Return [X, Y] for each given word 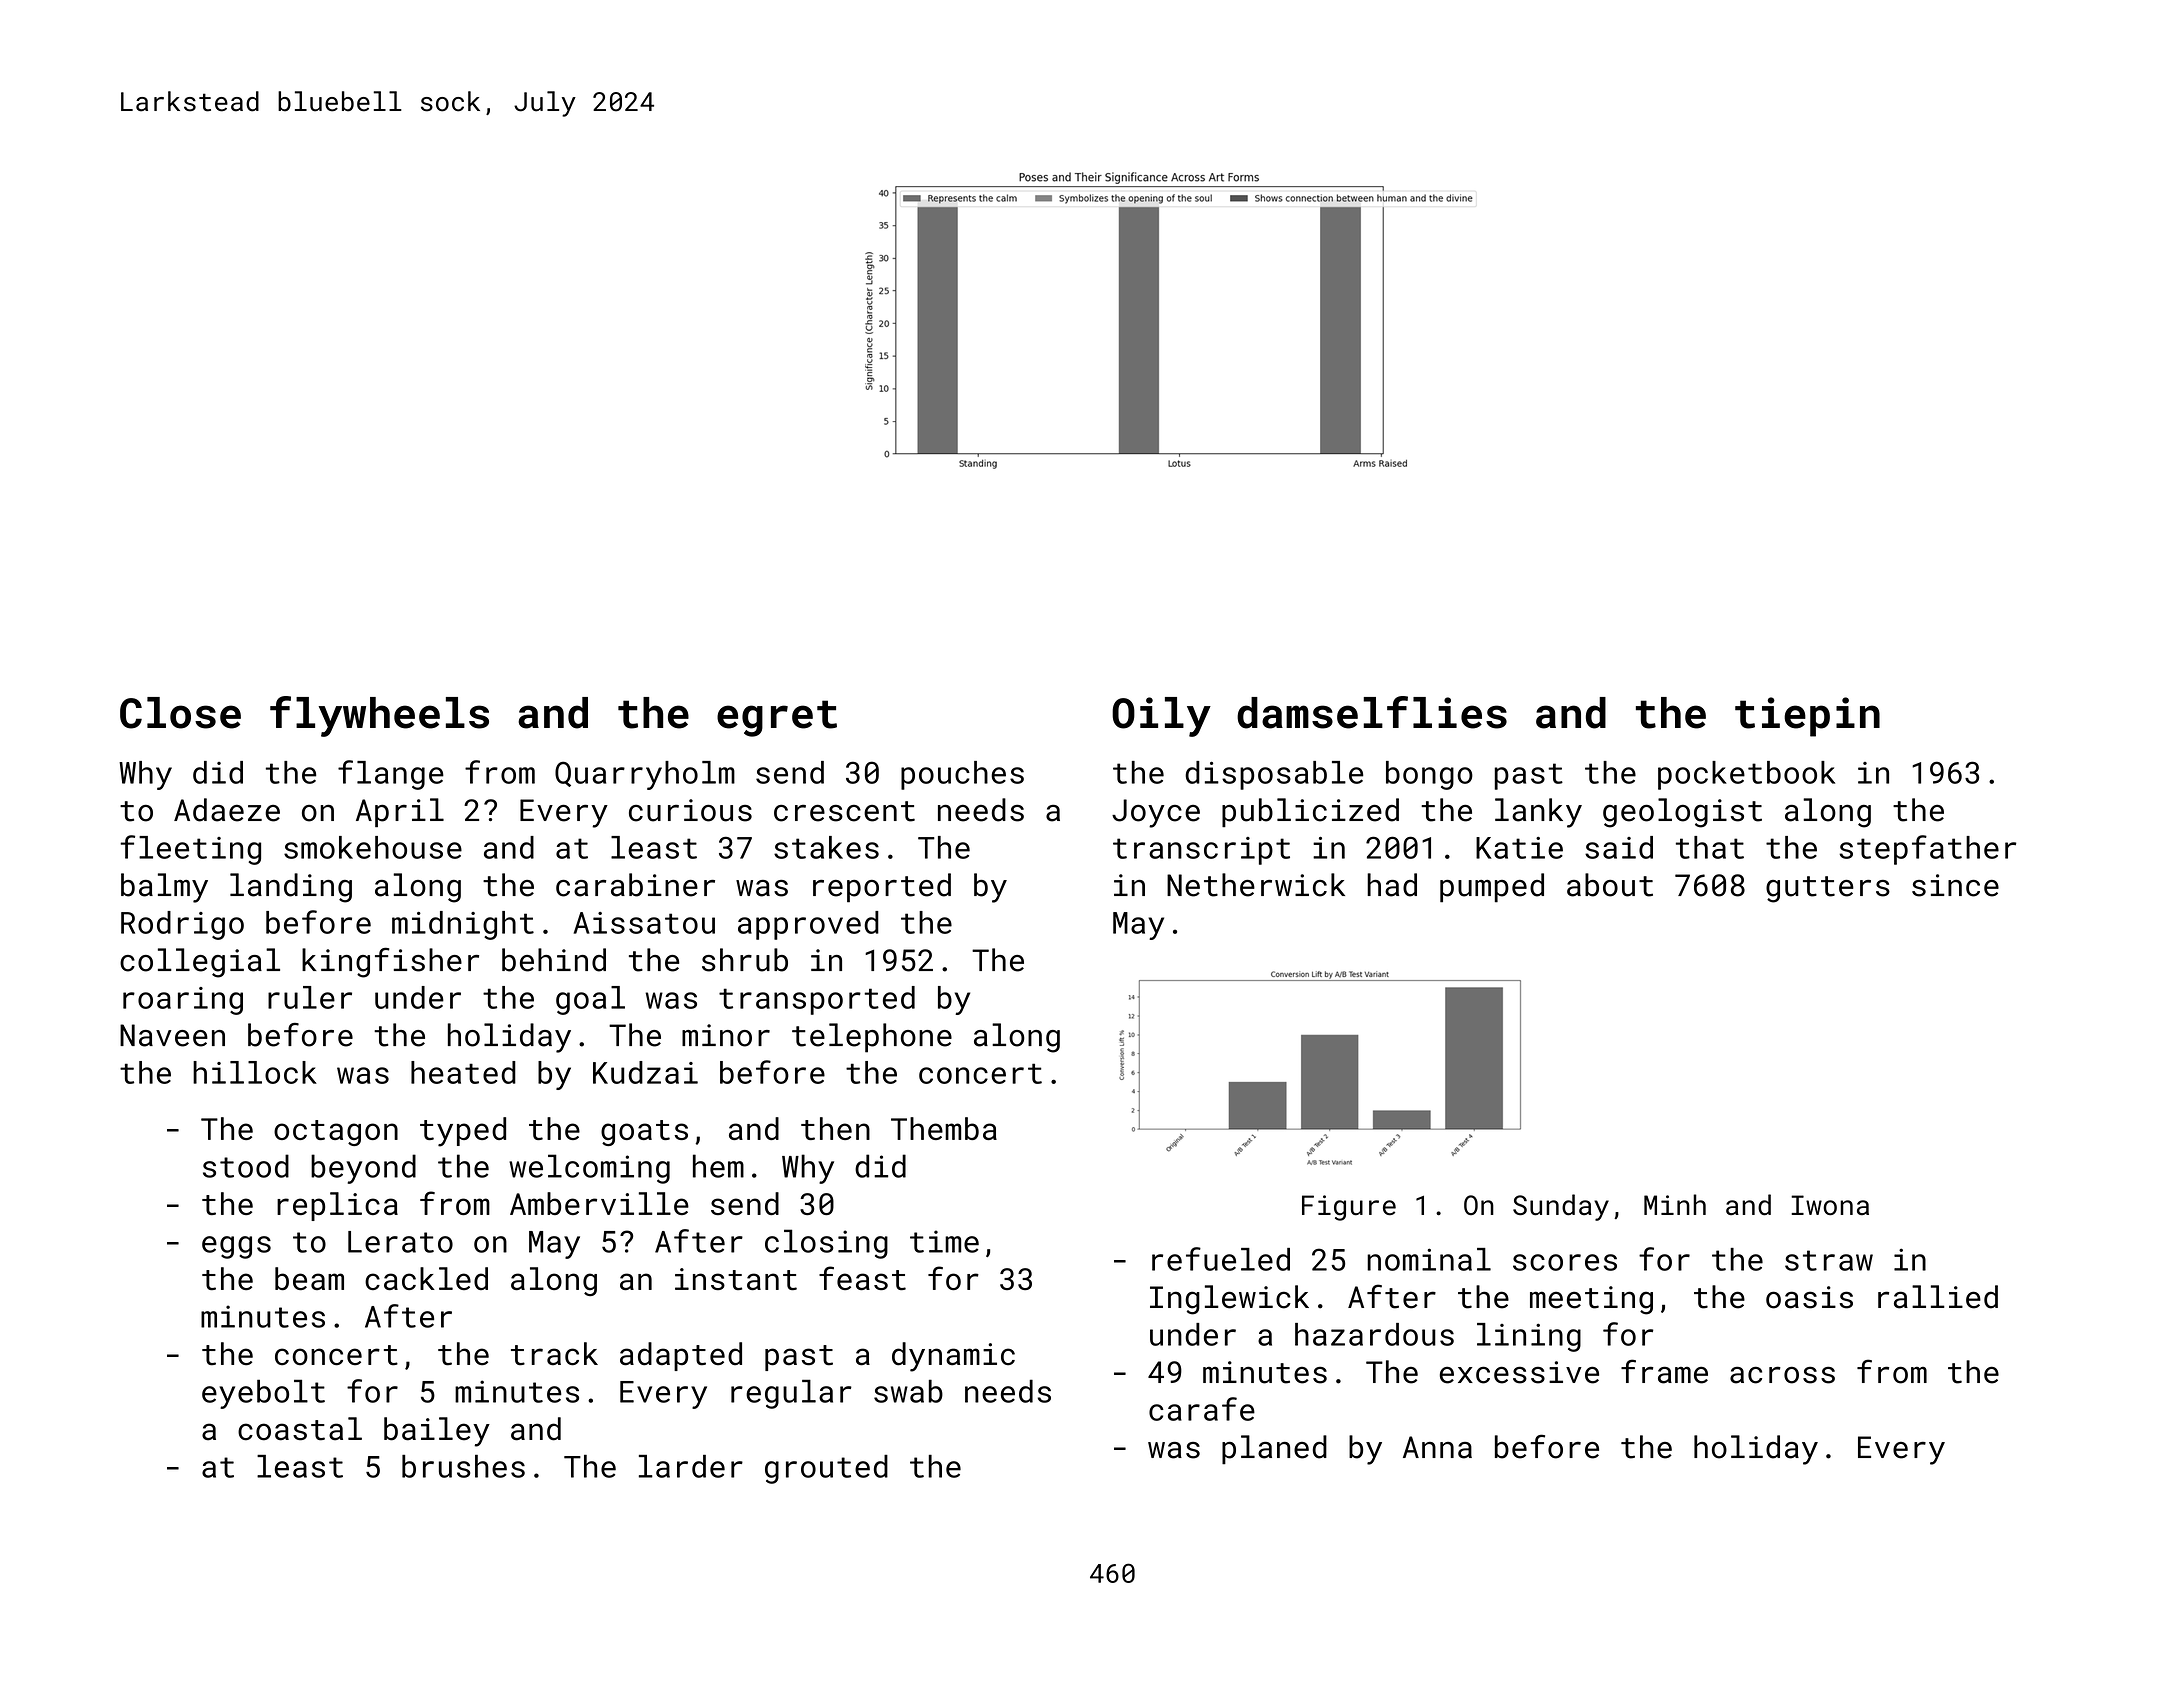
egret [777, 718]
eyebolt [263, 1394]
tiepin [1807, 717]
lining [1529, 1337]
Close [180, 713]
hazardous [1374, 1334]
